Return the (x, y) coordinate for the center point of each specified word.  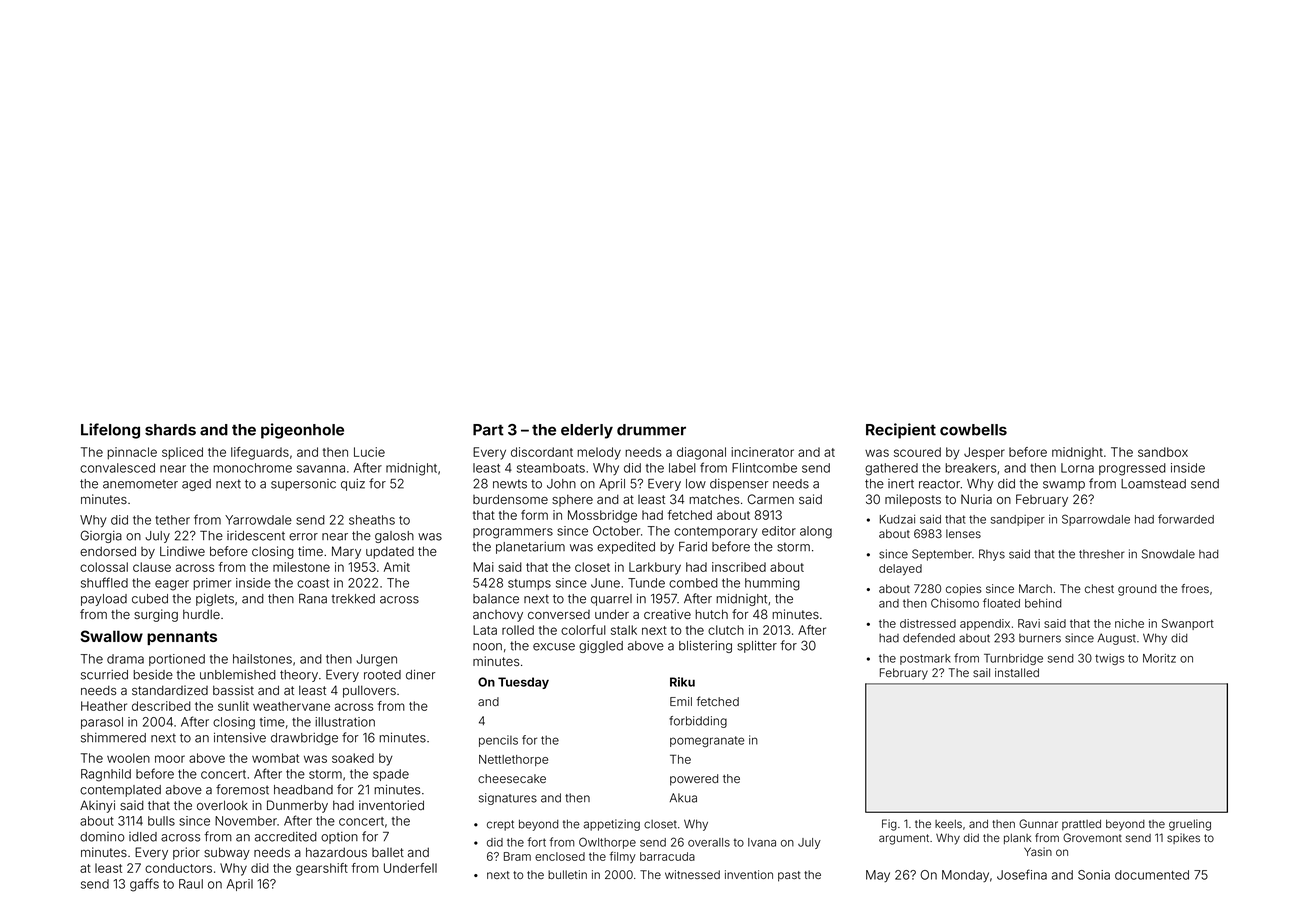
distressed (928, 623)
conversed (559, 614)
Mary (346, 552)
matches (714, 499)
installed (1017, 672)
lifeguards (260, 453)
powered (694, 780)
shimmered (113, 738)
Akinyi (97, 806)
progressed (1132, 469)
